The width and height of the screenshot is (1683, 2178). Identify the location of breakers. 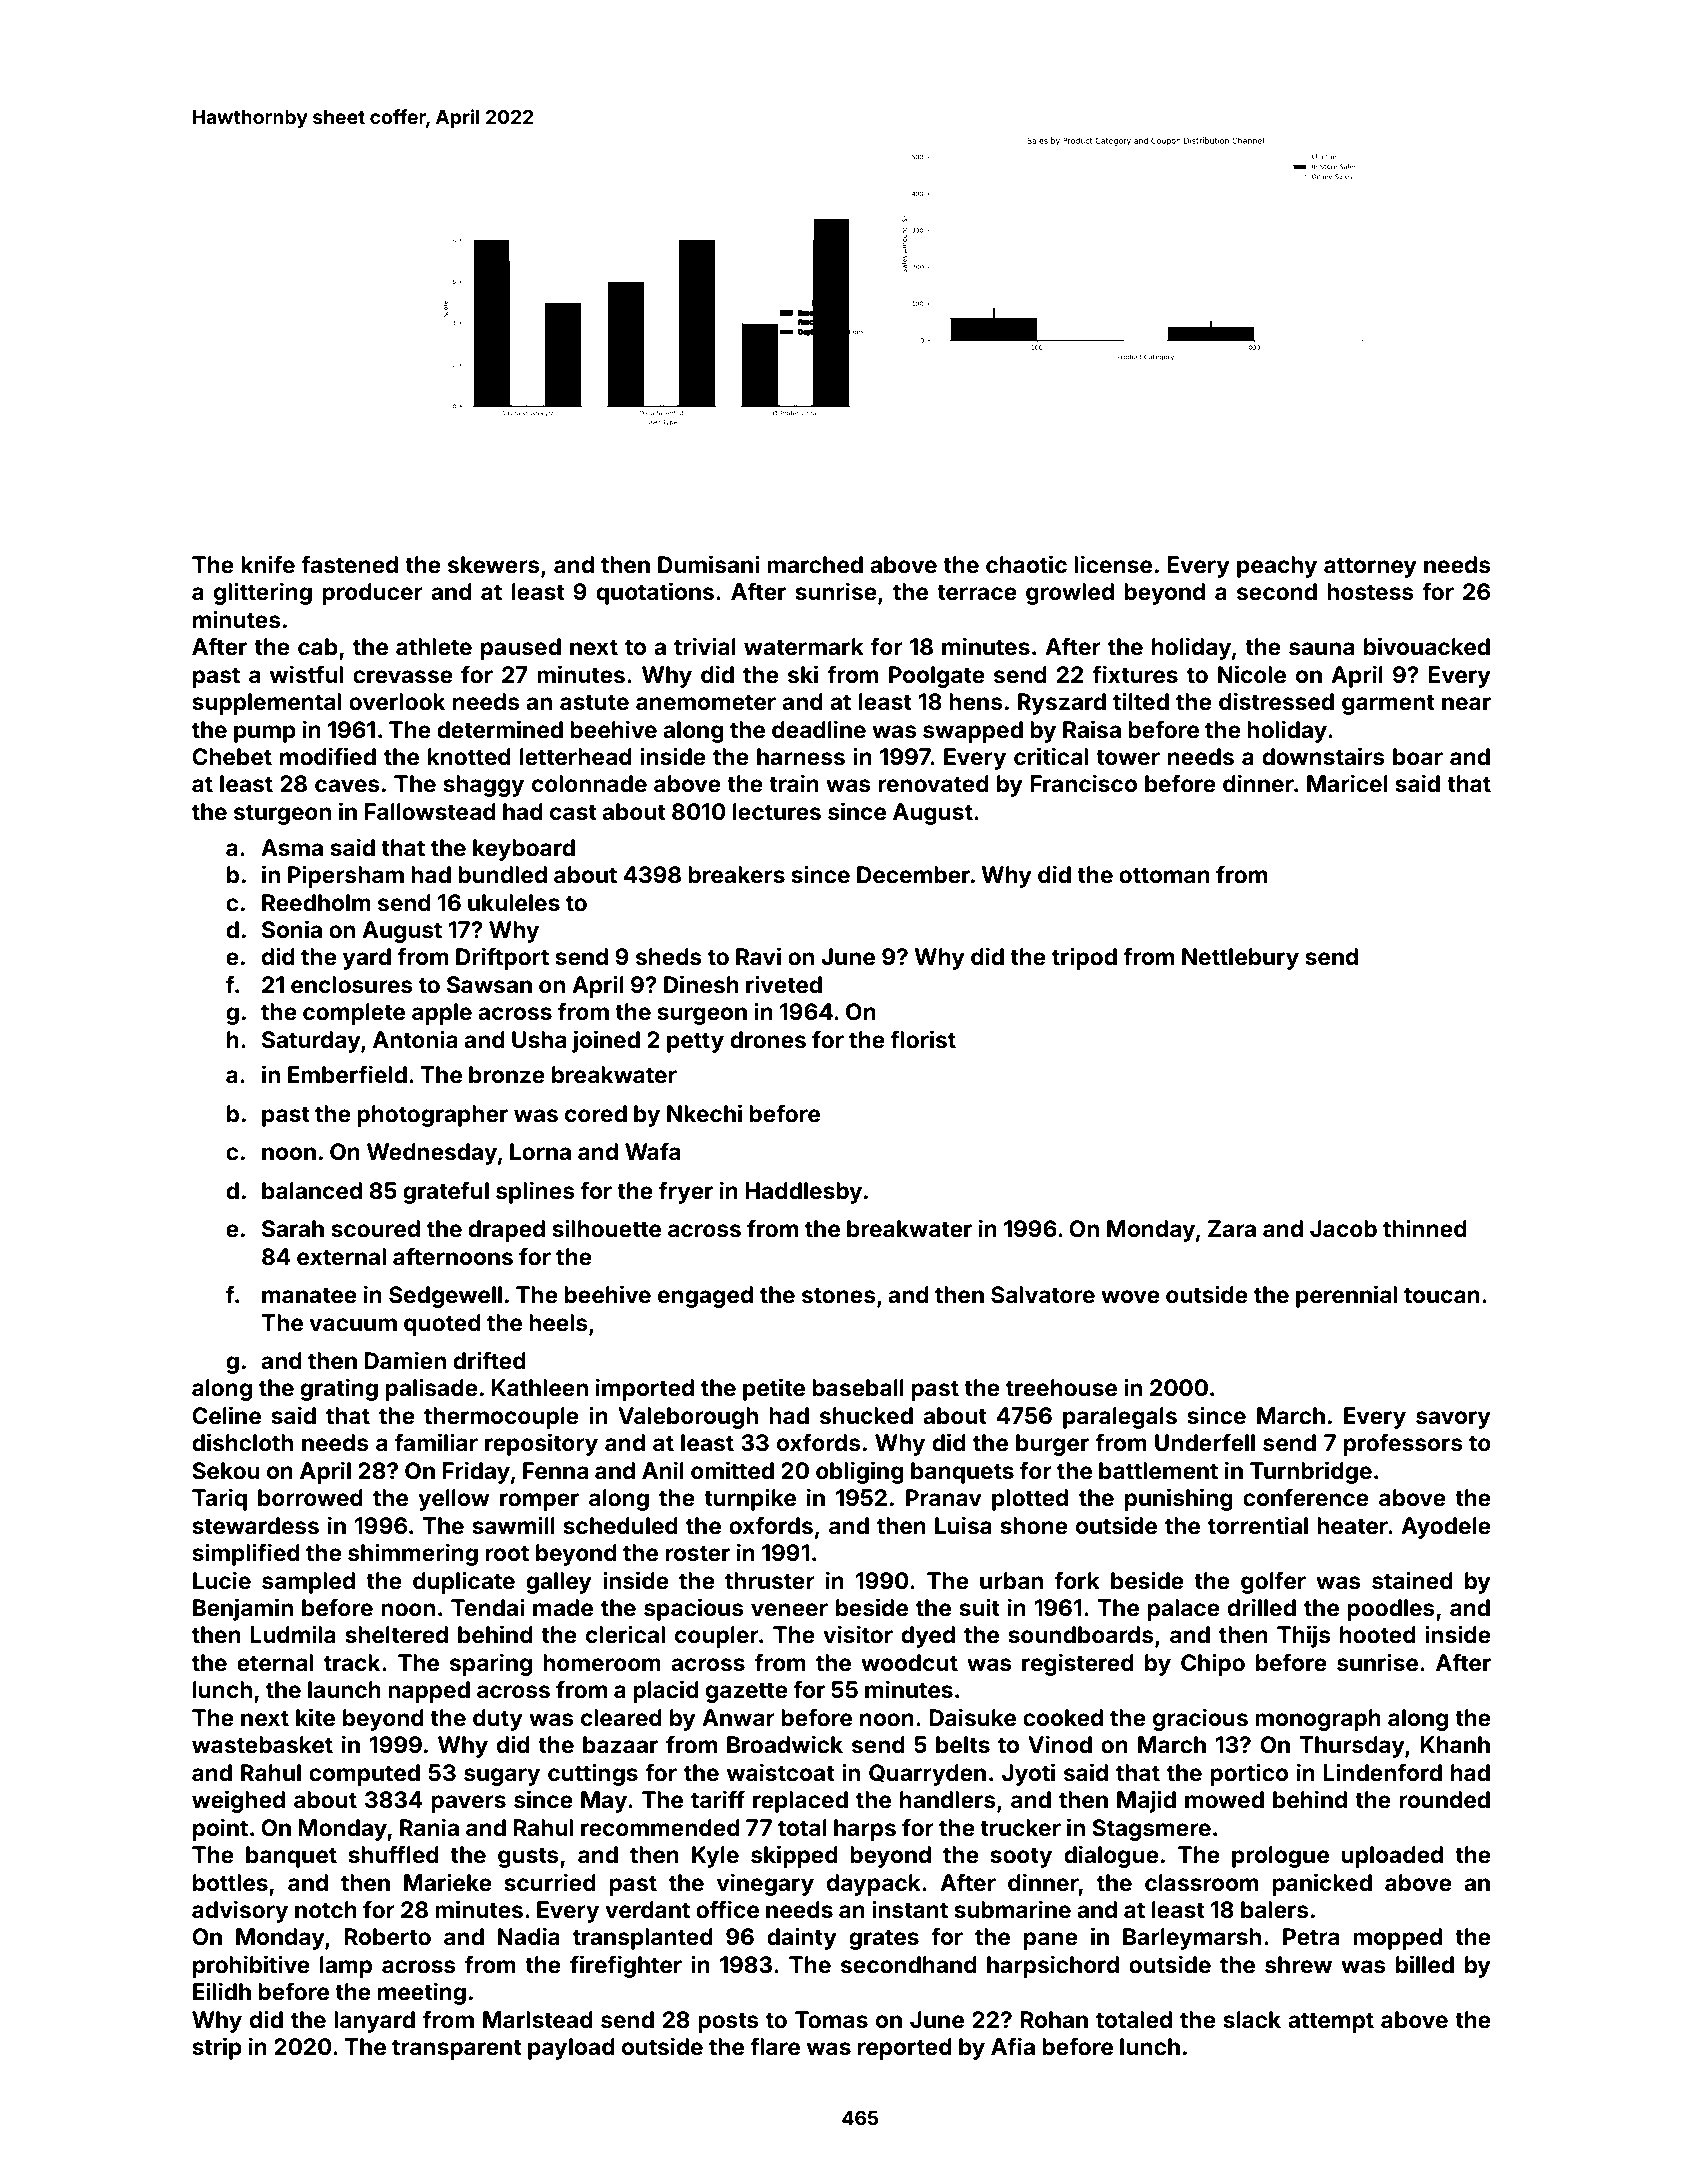
(736, 875).
